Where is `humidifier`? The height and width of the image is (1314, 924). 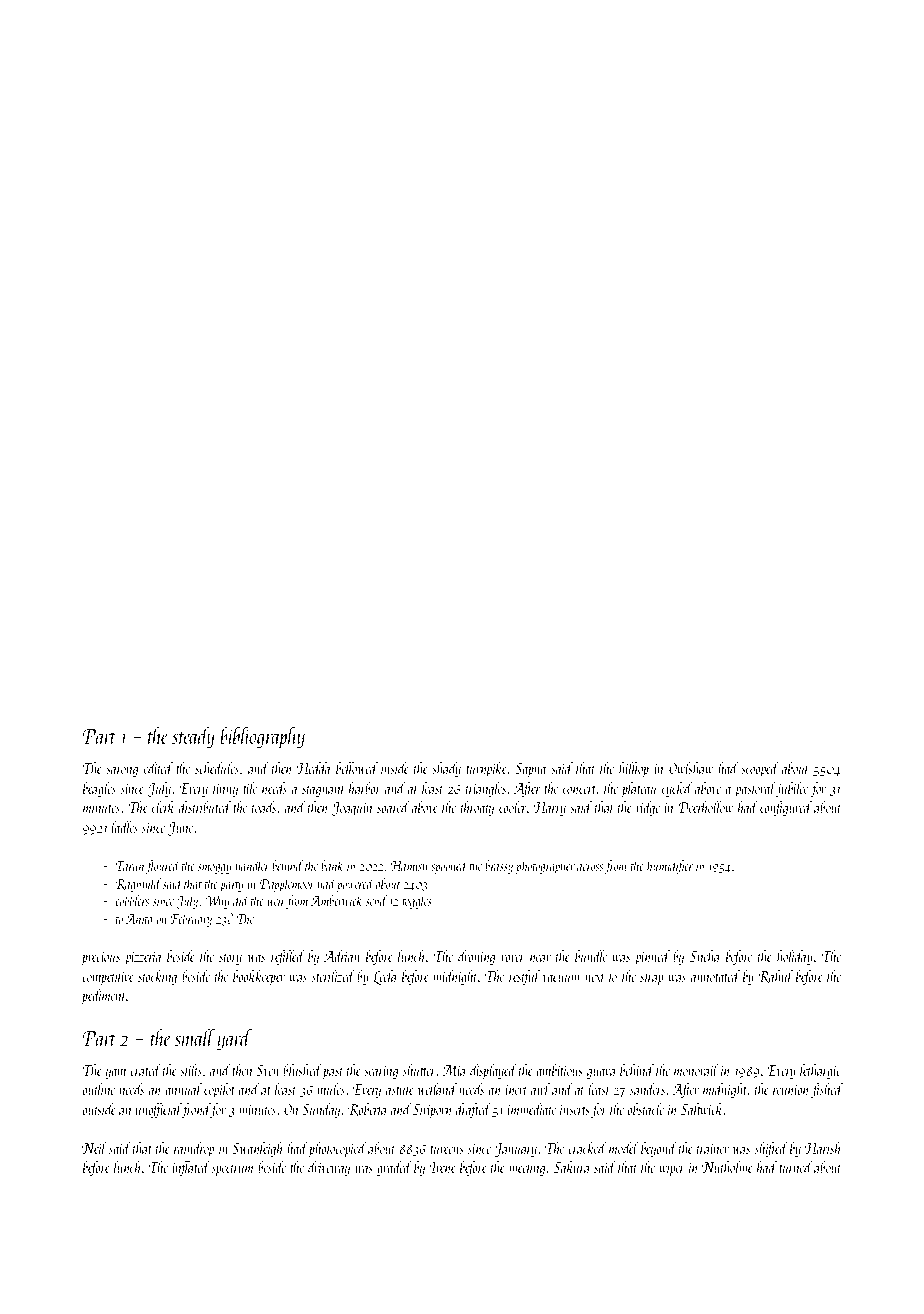
humidifier is located at coordinates (670, 867).
